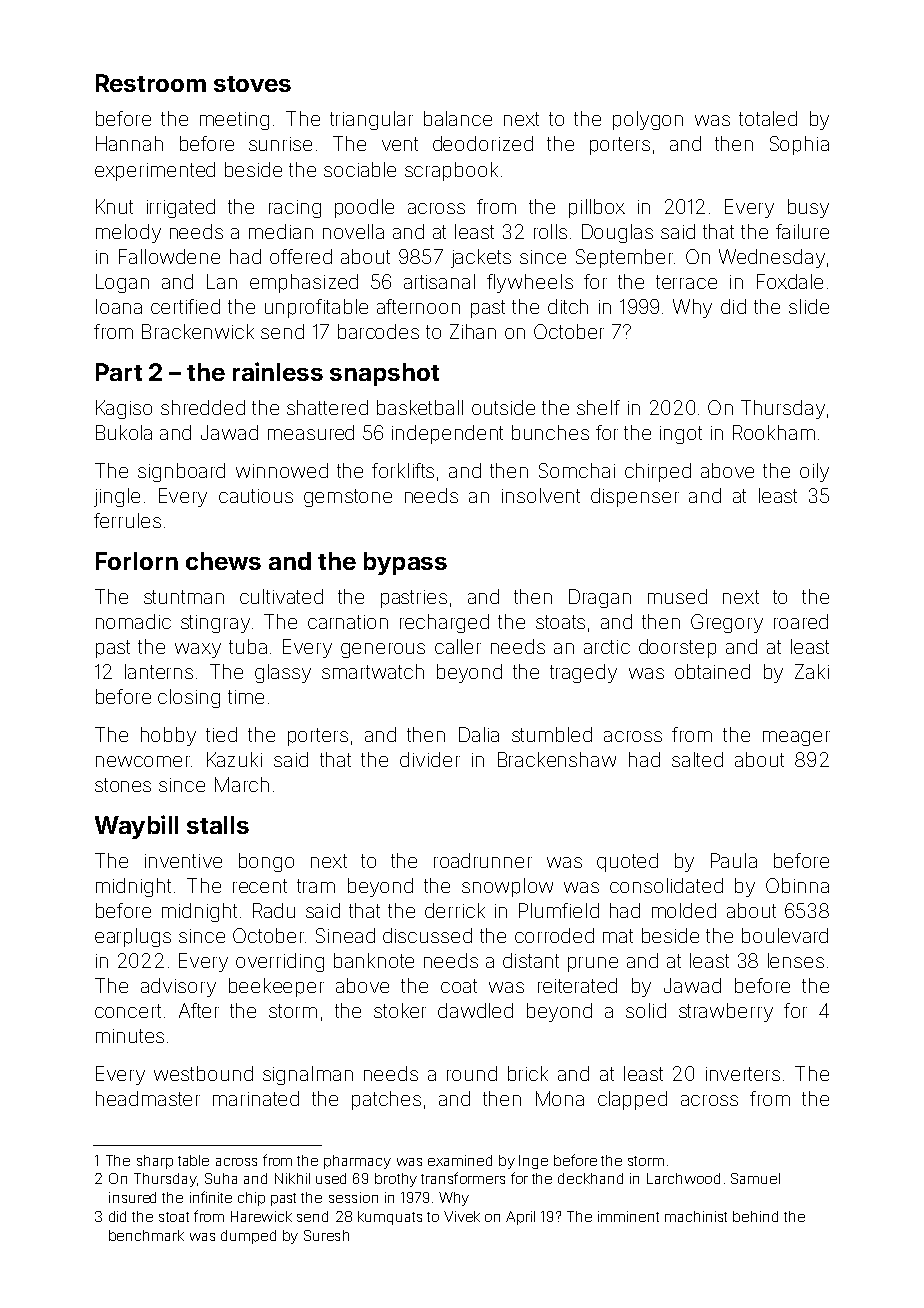 This screenshot has width=924, height=1308. I want to click on ferrules, so click(127, 520).
